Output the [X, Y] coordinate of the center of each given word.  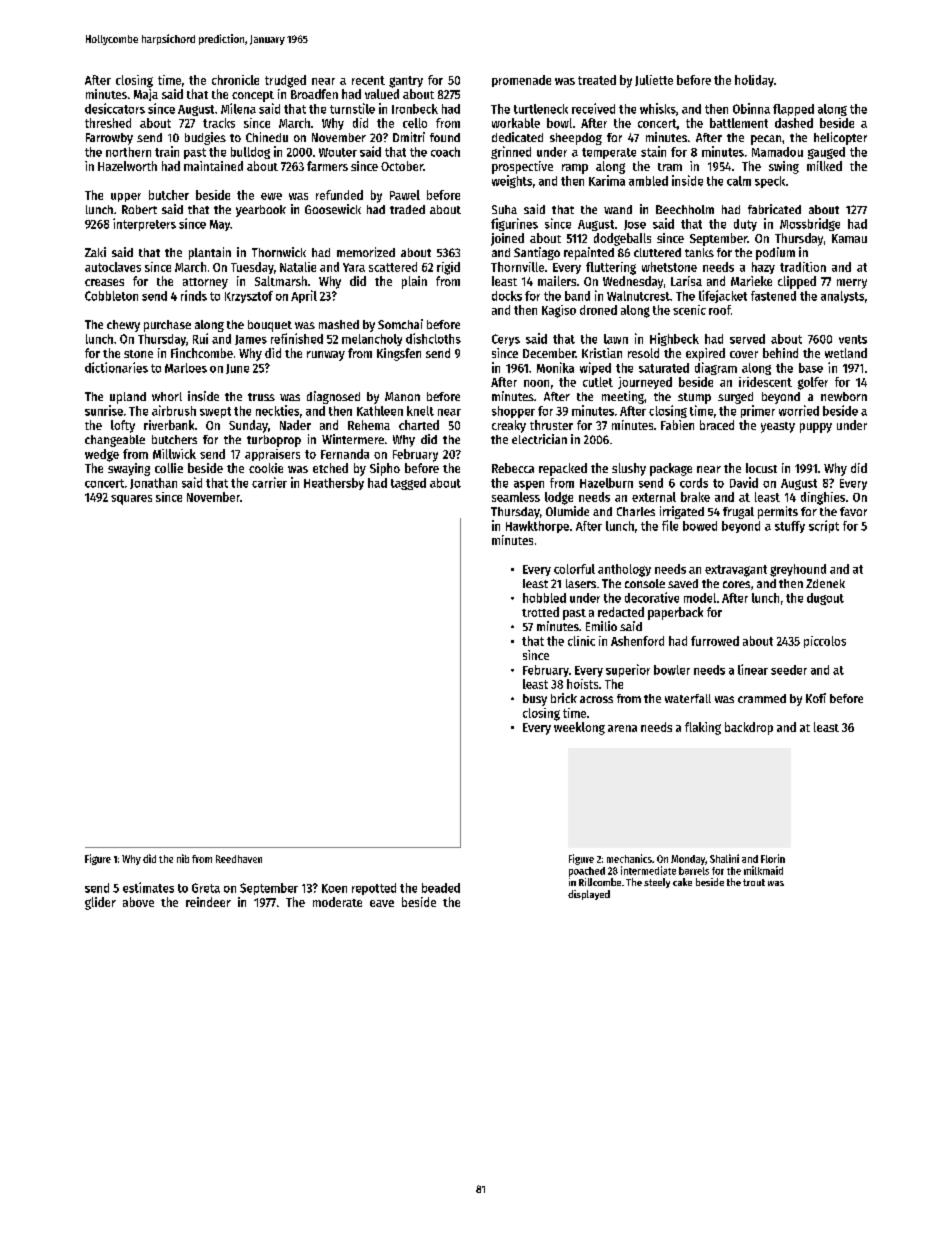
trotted [540, 612]
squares [131, 500]
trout [754, 882]
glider [100, 903]
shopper [513, 412]
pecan [766, 140]
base [811, 368]
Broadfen [314, 94]
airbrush [174, 410]
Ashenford [637, 641]
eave [382, 903]
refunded [339, 195]
